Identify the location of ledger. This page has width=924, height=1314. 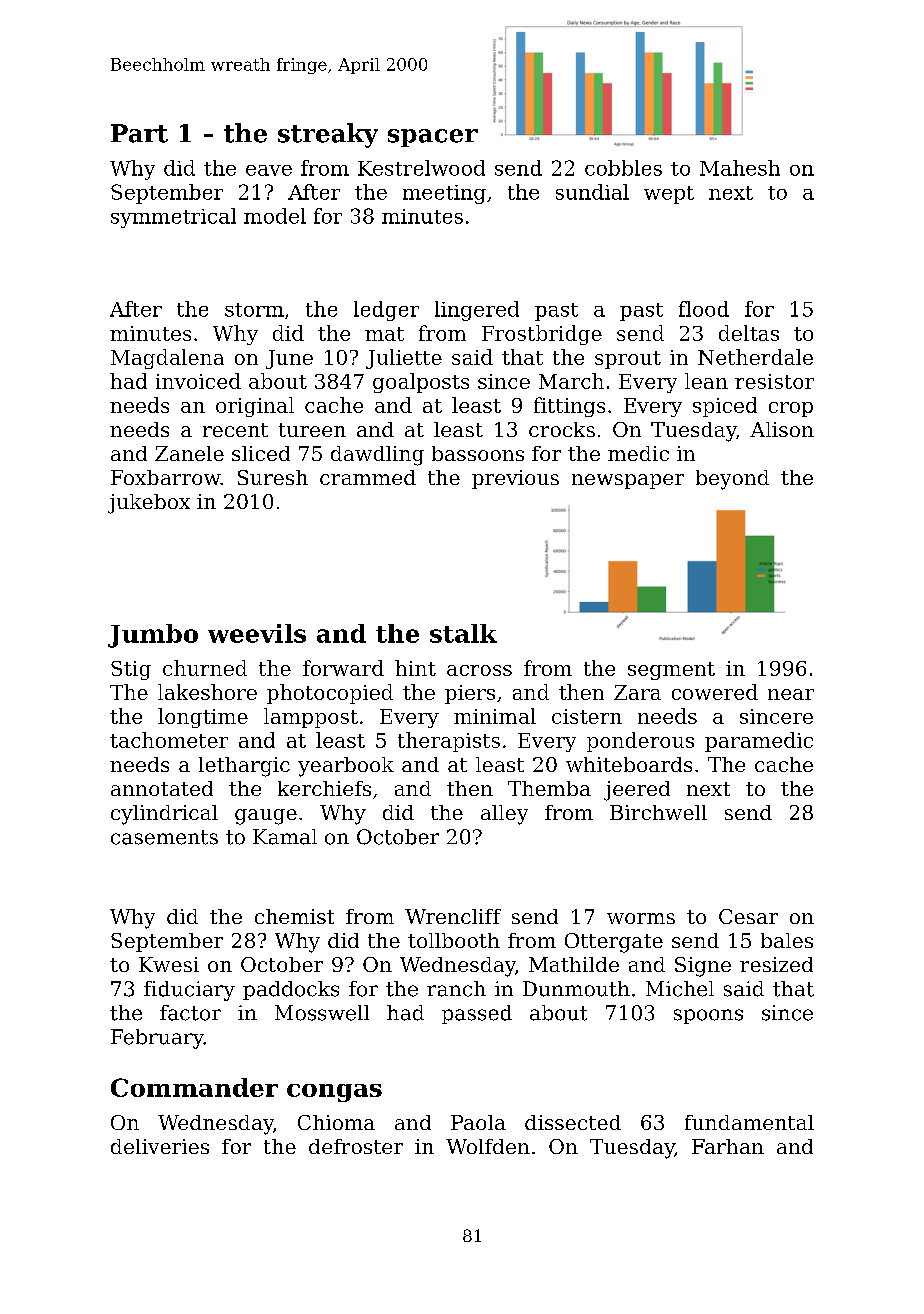
(386, 311).
